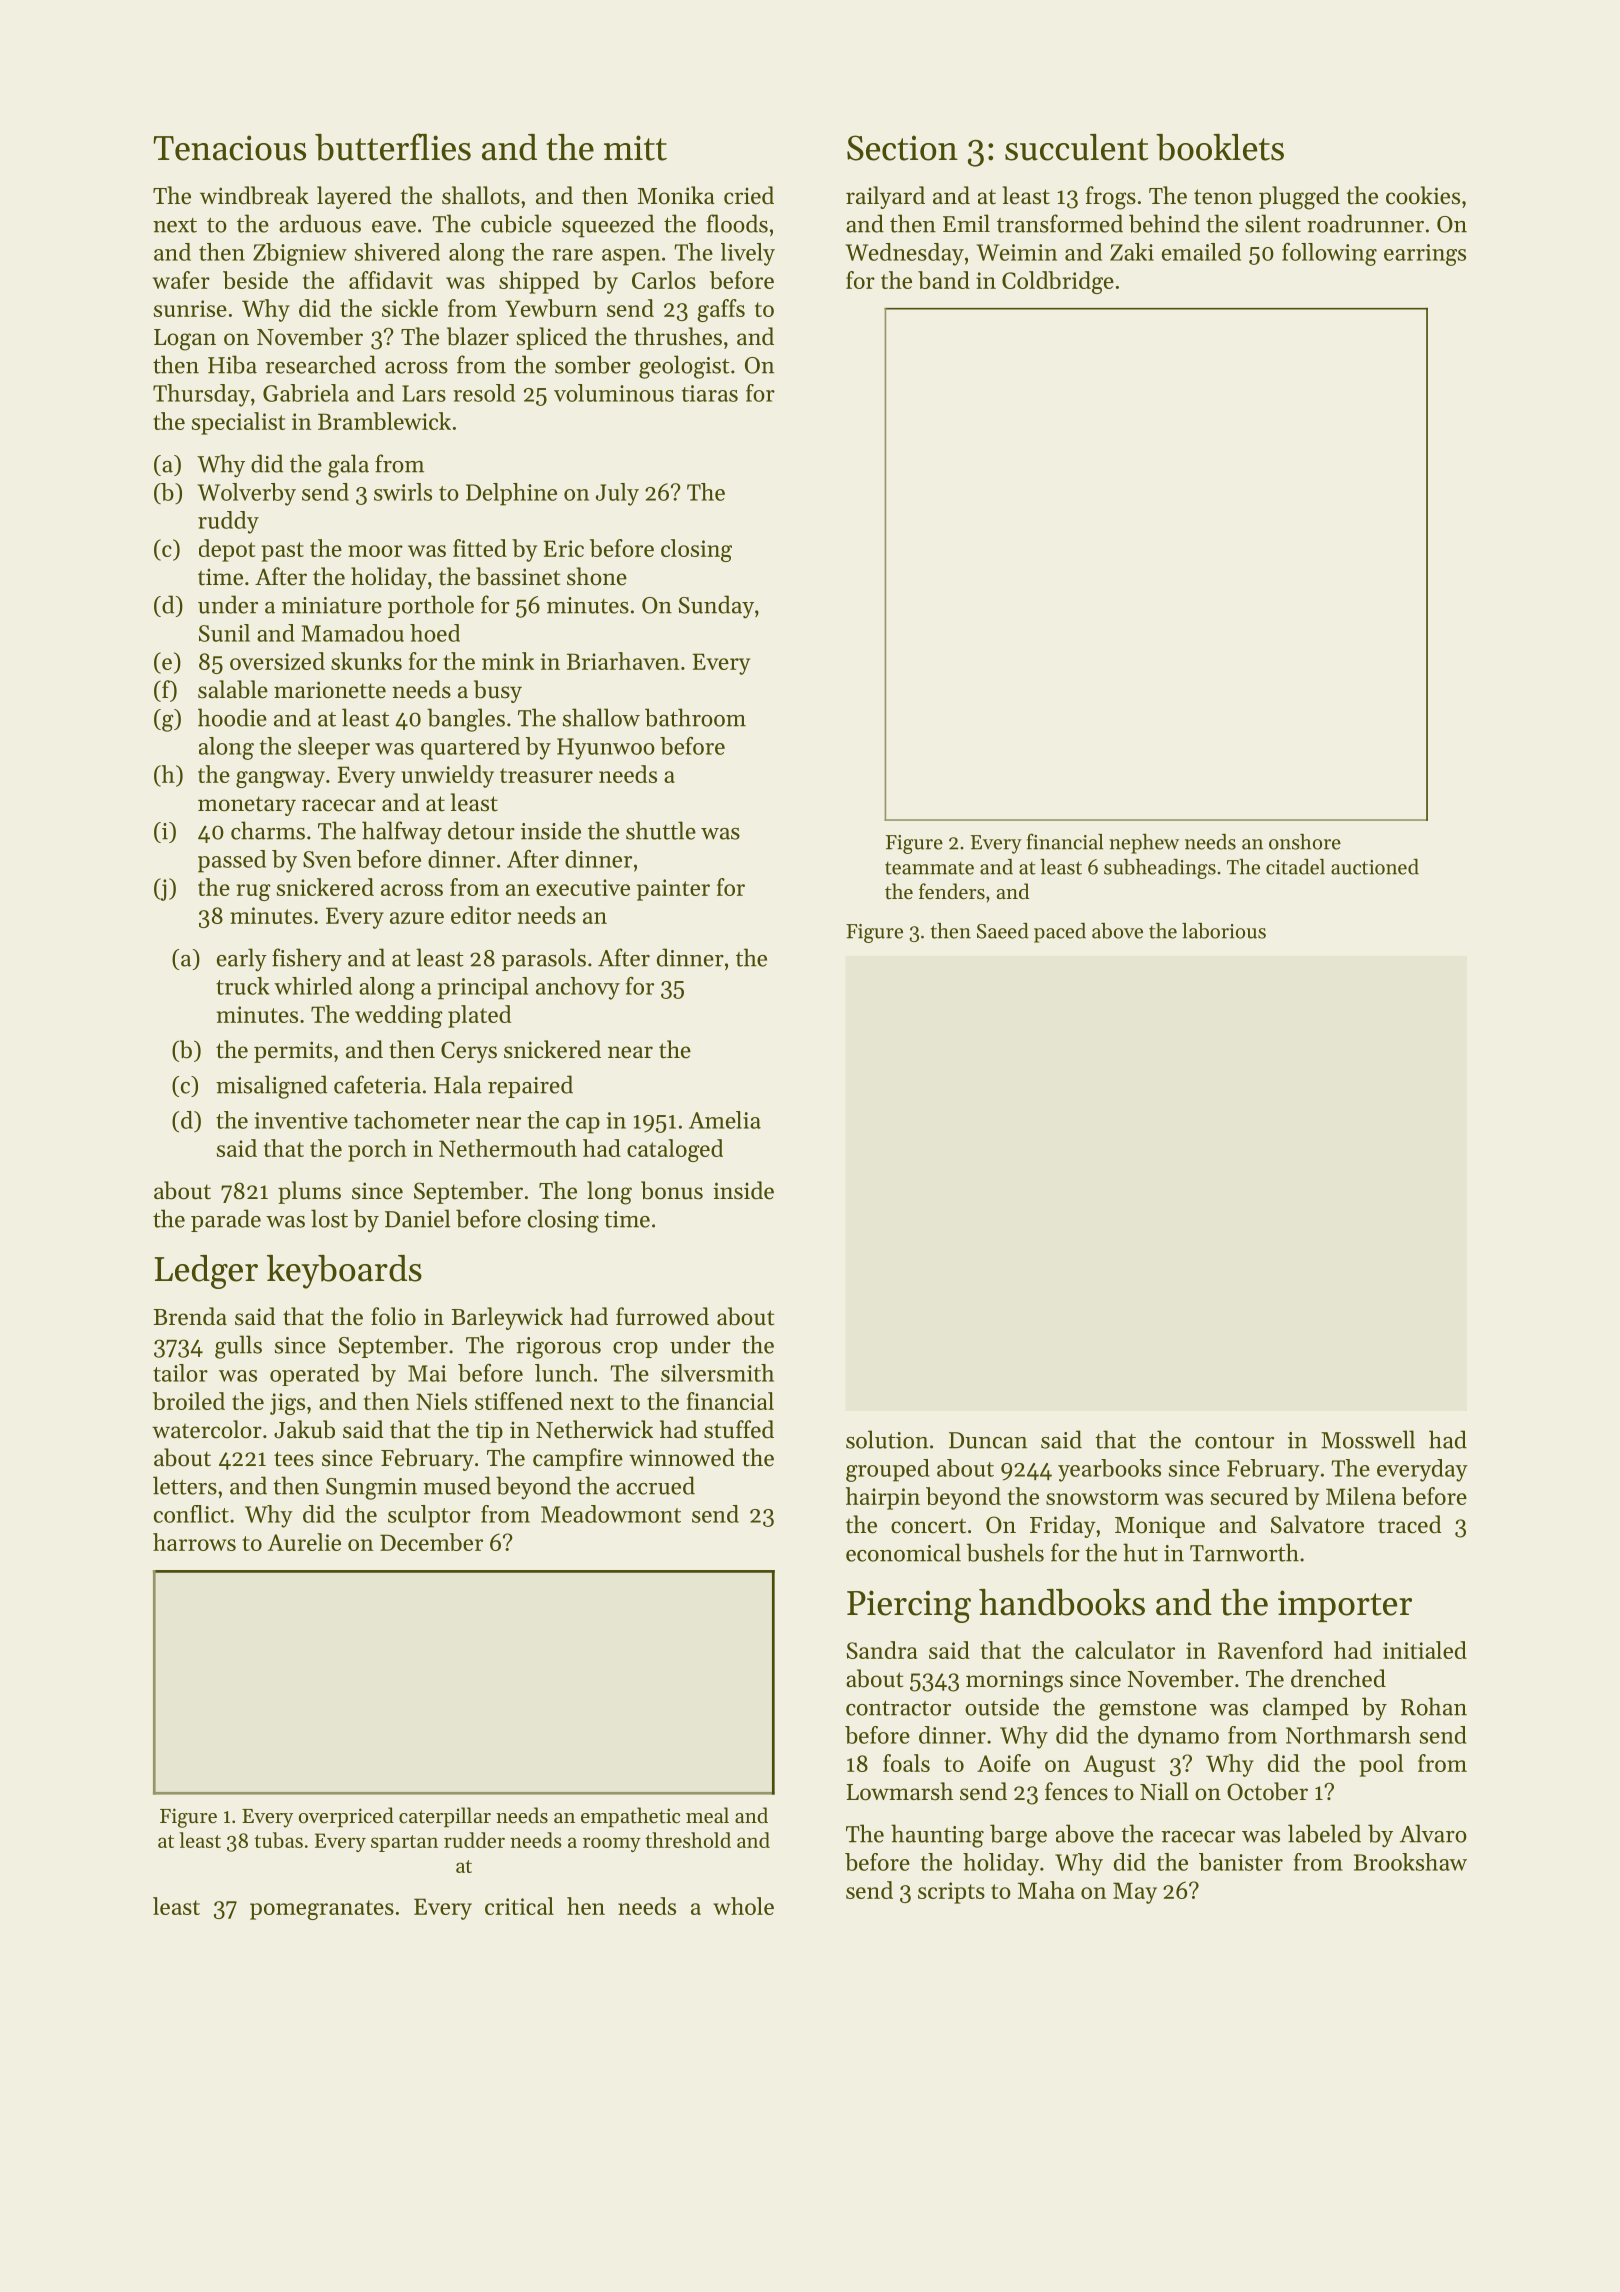  Describe the element at coordinates (445, 1817) in the screenshot. I see `caterpillar` at that location.
